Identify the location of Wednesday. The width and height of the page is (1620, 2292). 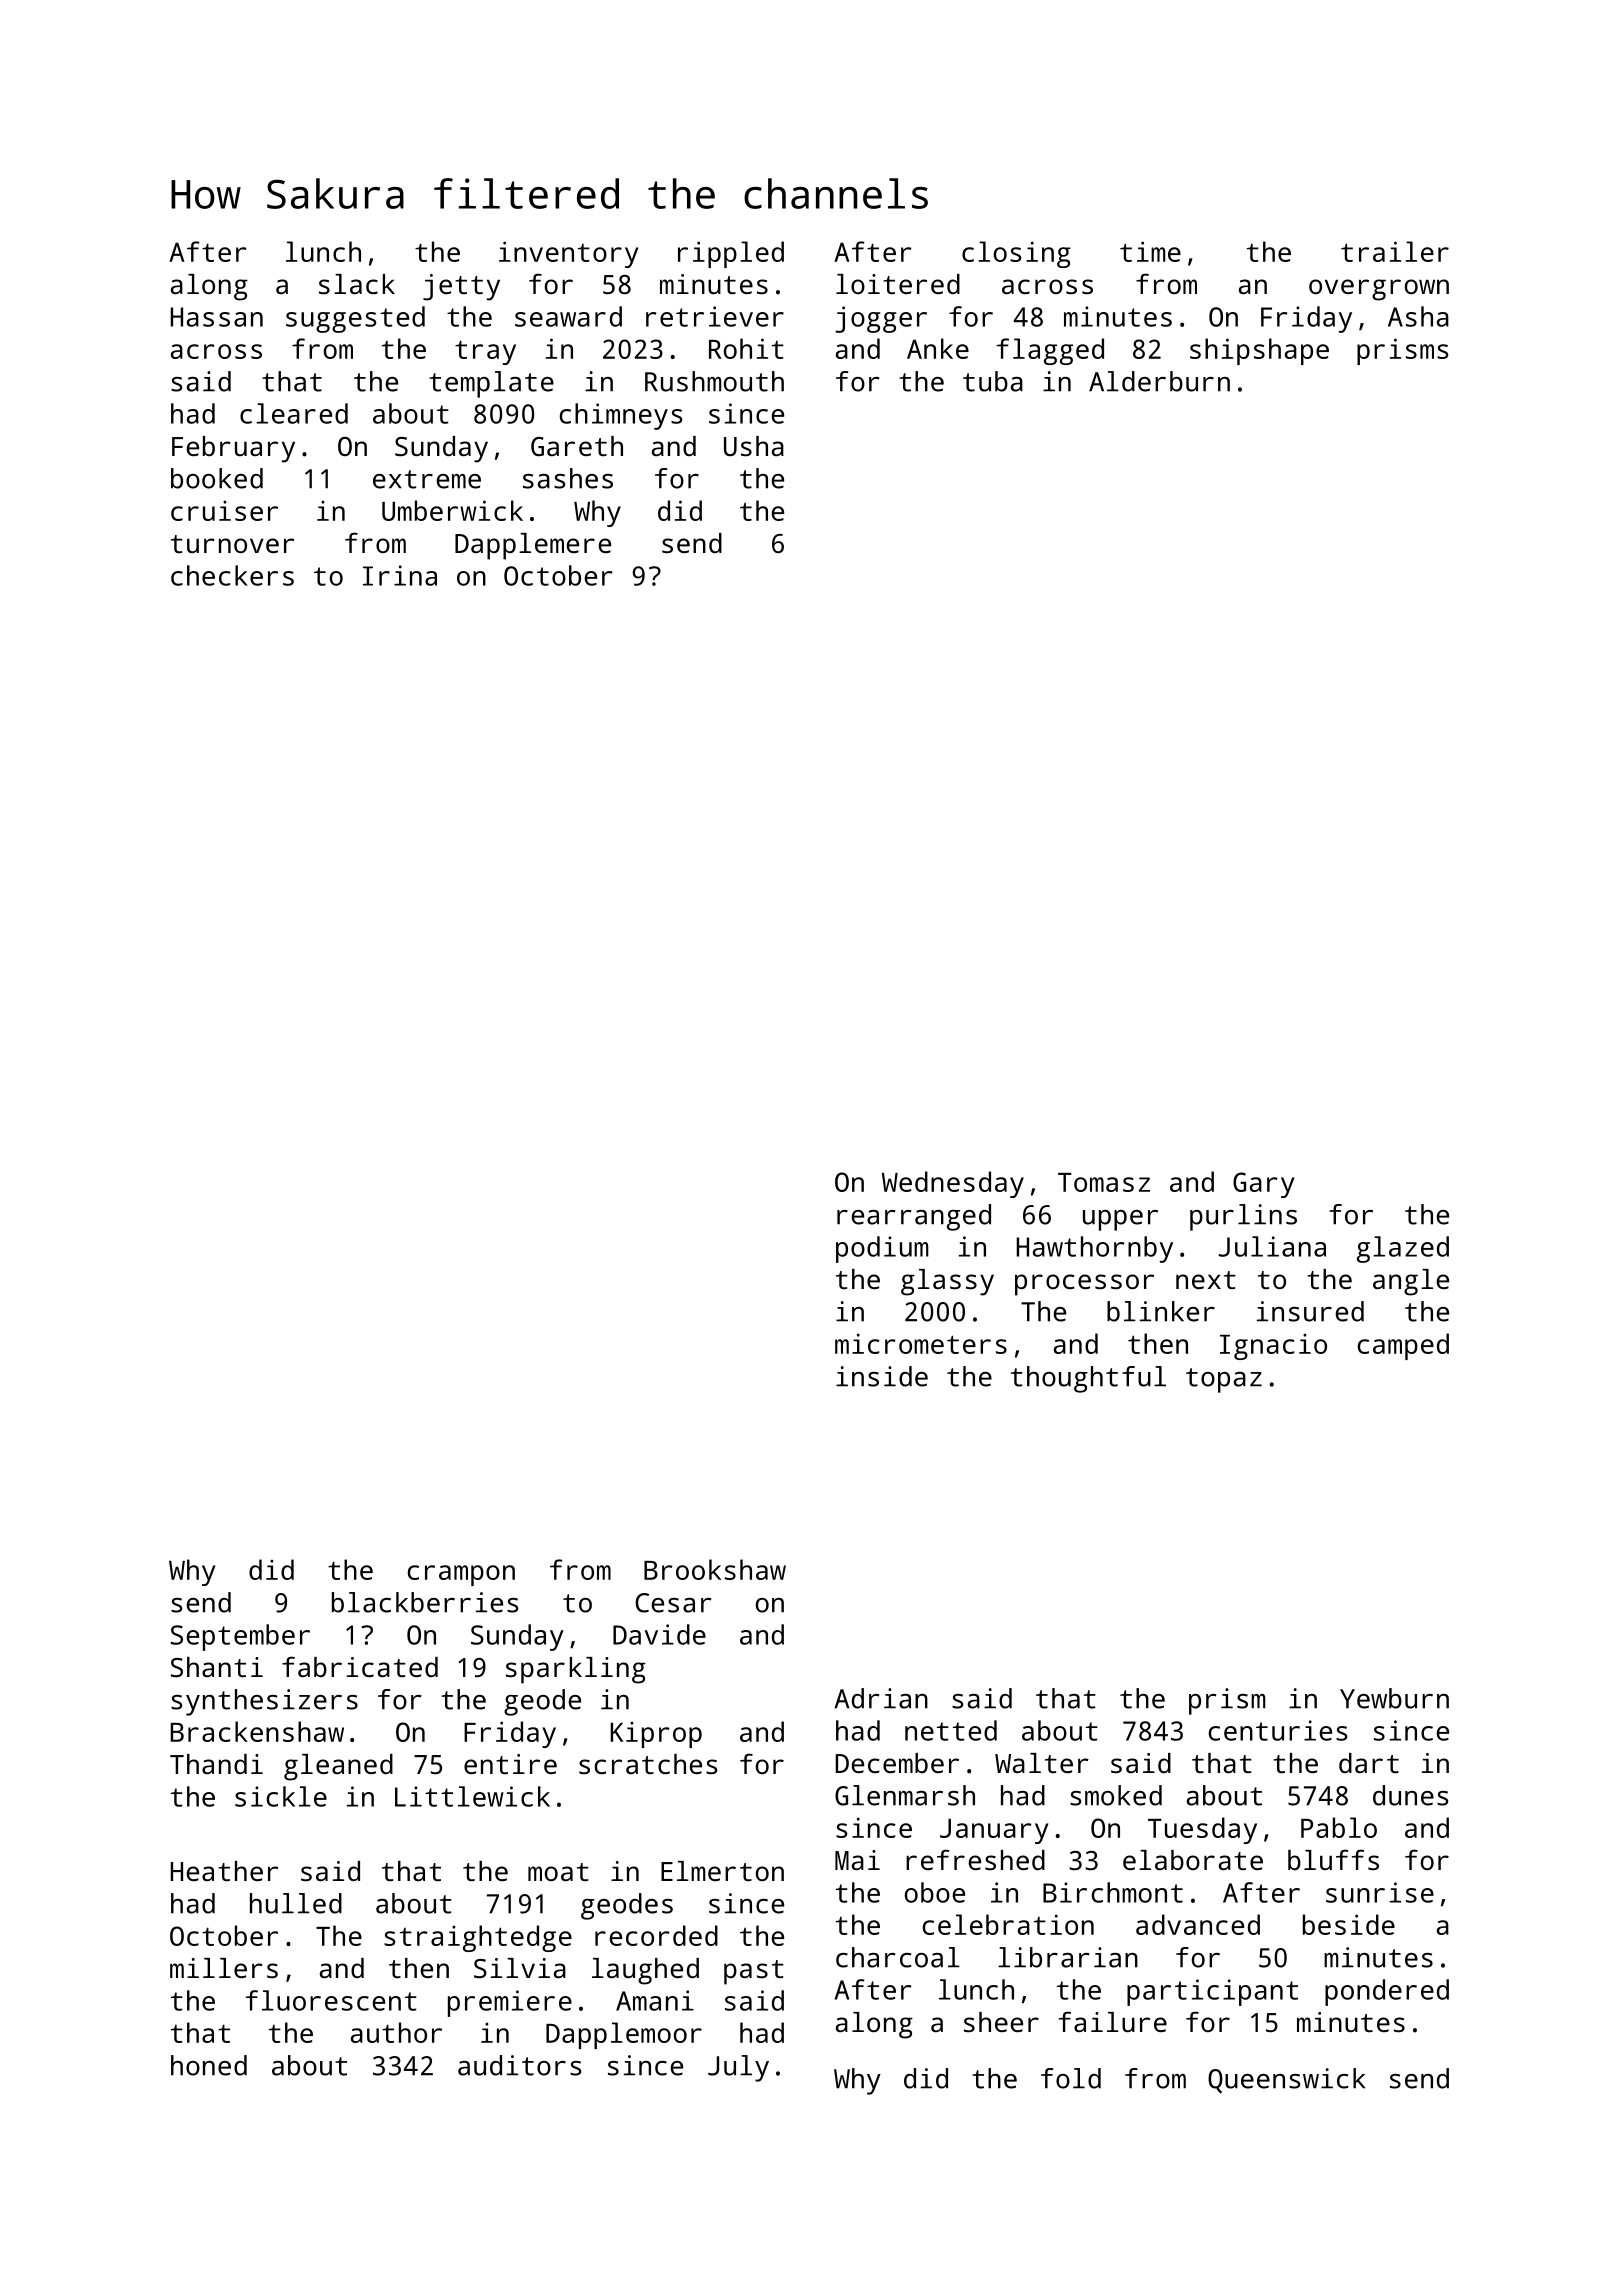
(953, 1184).
